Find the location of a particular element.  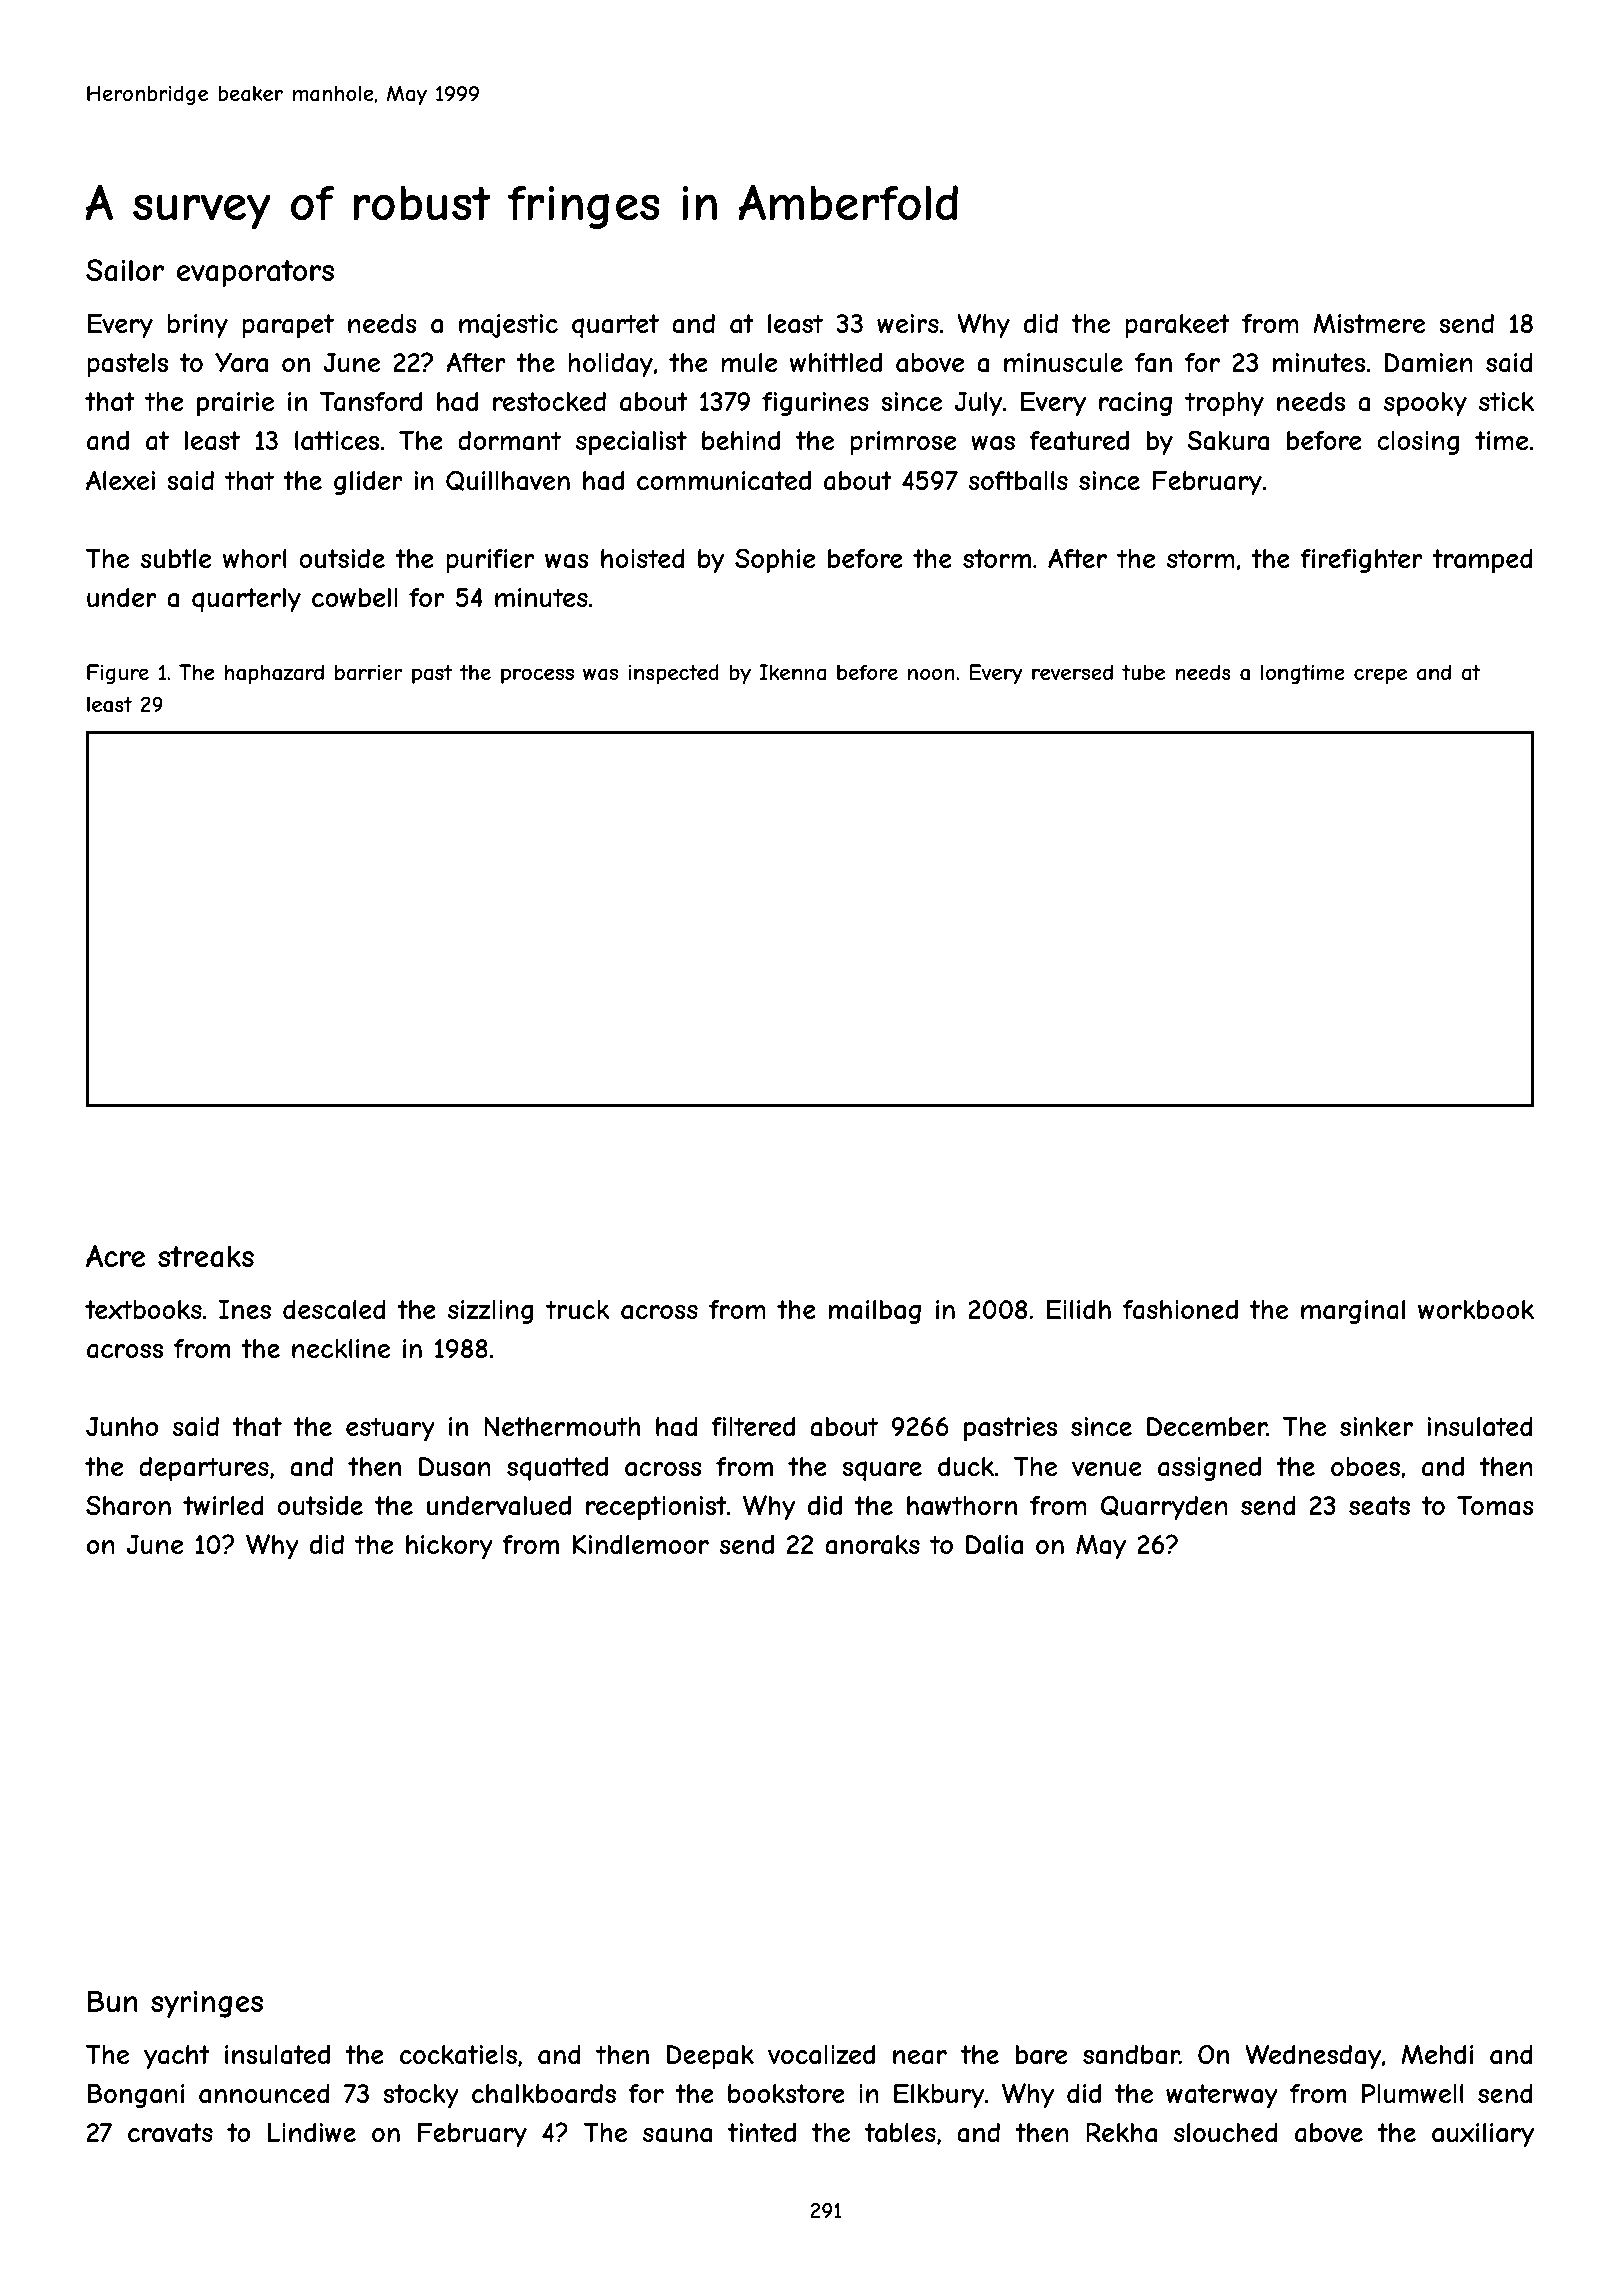

tables is located at coordinates (900, 2133).
